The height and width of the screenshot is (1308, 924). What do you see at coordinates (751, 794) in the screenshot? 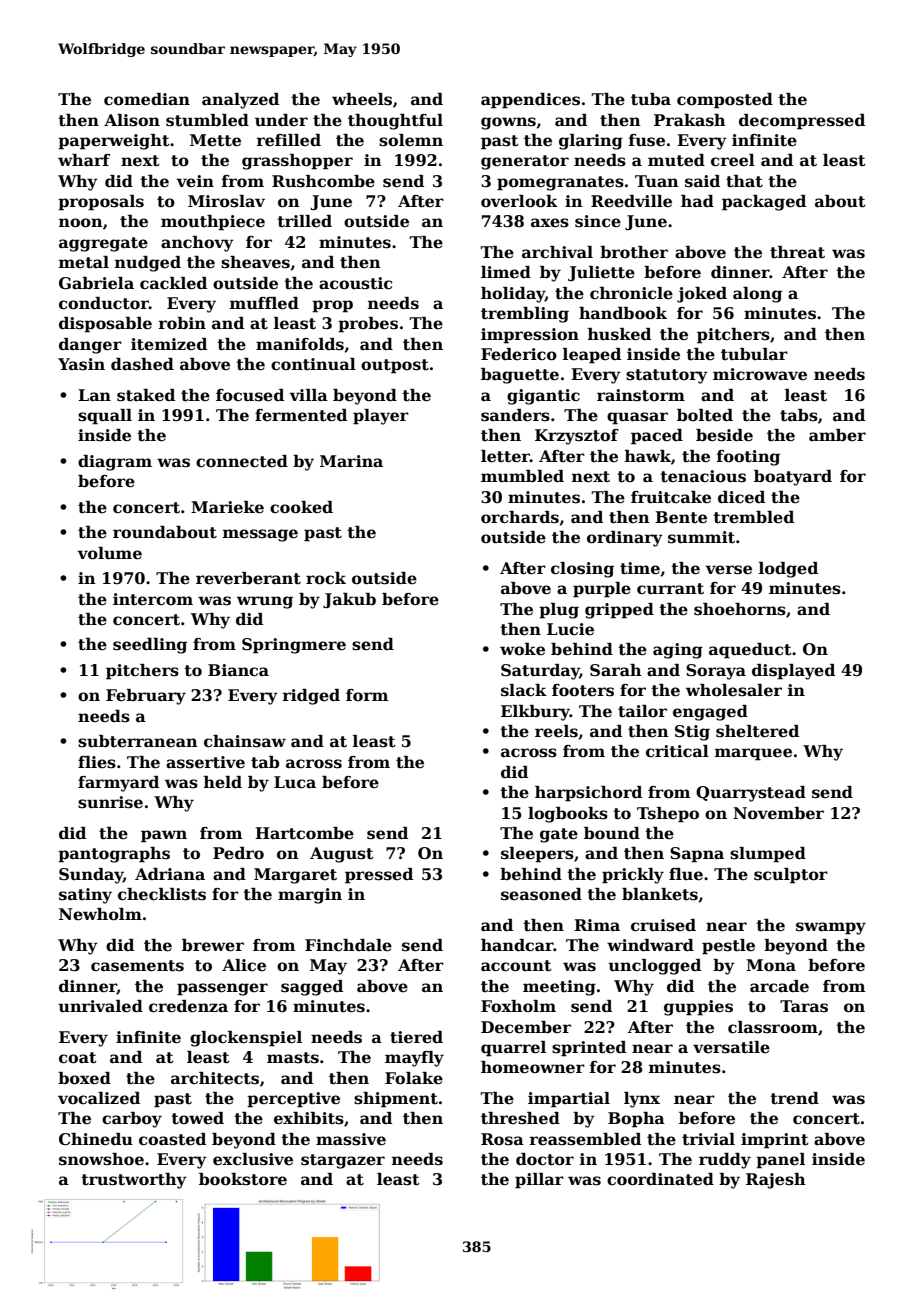
I see `Quarrystead` at bounding box center [751, 794].
